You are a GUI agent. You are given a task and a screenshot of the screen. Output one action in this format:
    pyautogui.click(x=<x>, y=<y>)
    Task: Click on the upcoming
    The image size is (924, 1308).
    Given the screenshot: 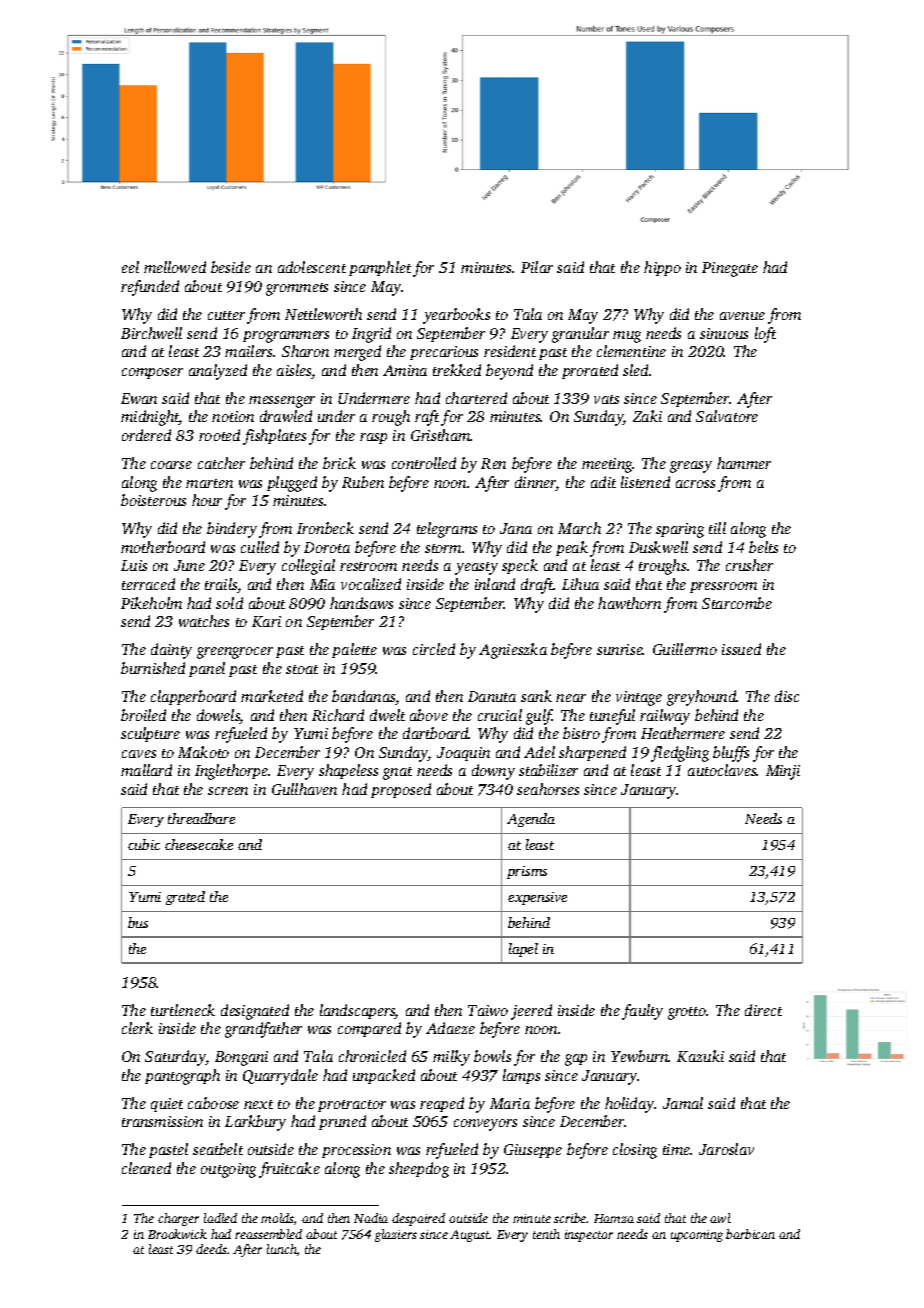 What is the action you would take?
    pyautogui.click(x=697, y=1236)
